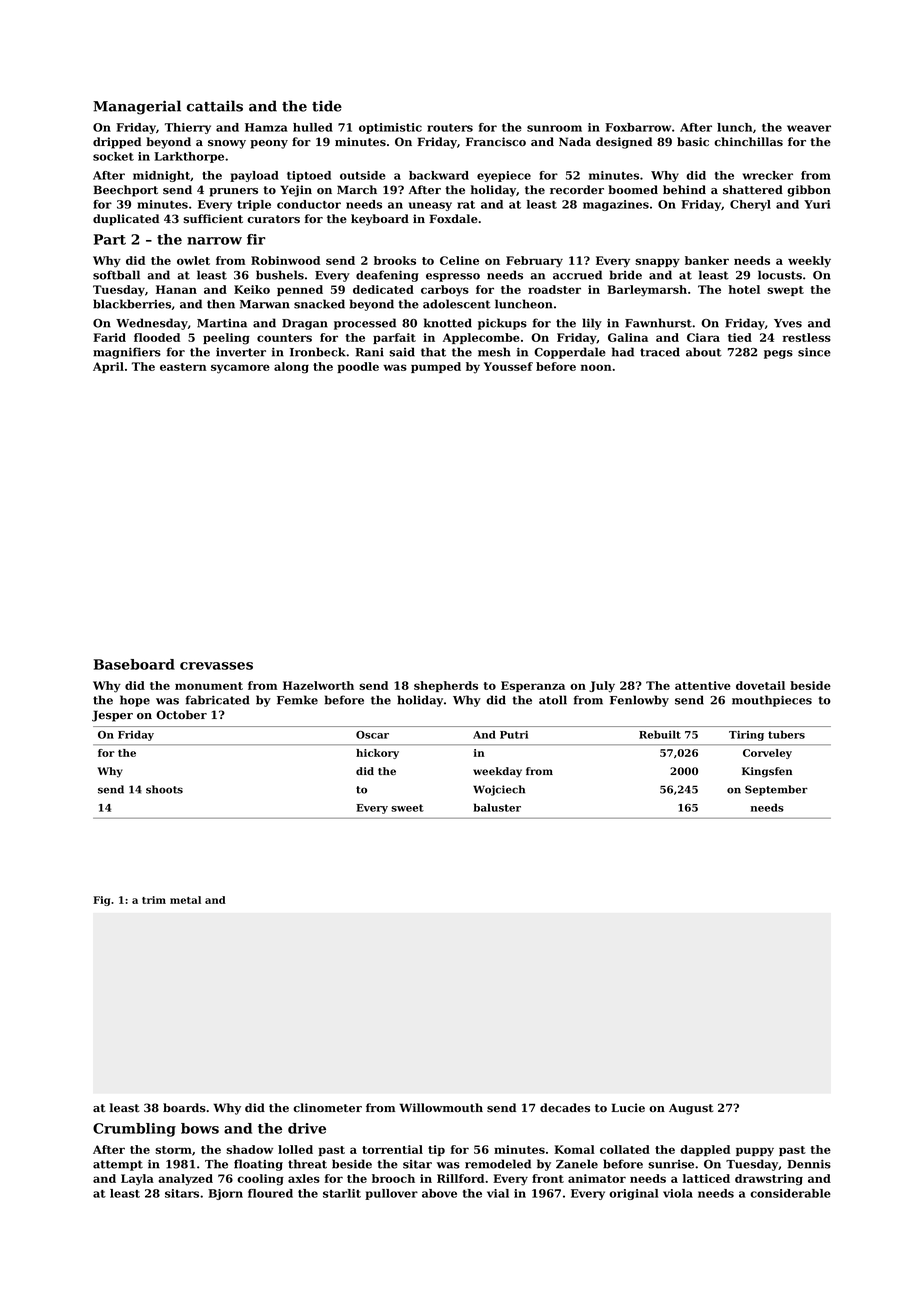  I want to click on weaver, so click(809, 128).
